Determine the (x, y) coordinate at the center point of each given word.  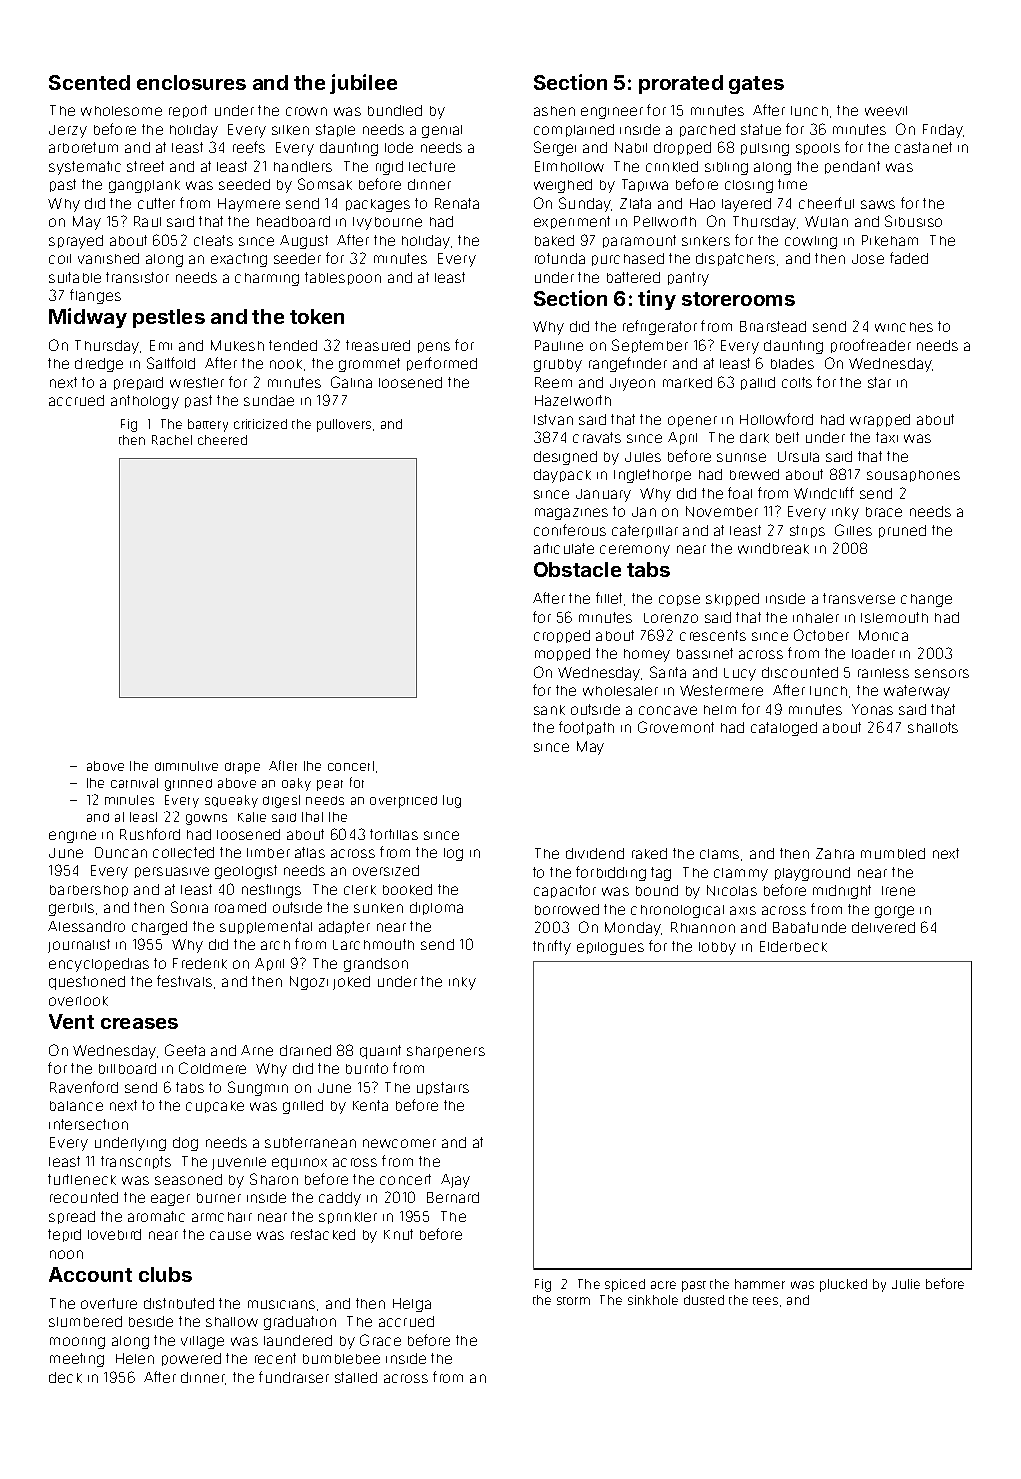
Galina (351, 382)
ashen (554, 111)
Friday (943, 131)
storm (573, 1301)
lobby (717, 948)
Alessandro (86, 926)
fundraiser (294, 1377)
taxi (887, 437)
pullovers (344, 425)
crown (306, 111)
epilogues (610, 948)
